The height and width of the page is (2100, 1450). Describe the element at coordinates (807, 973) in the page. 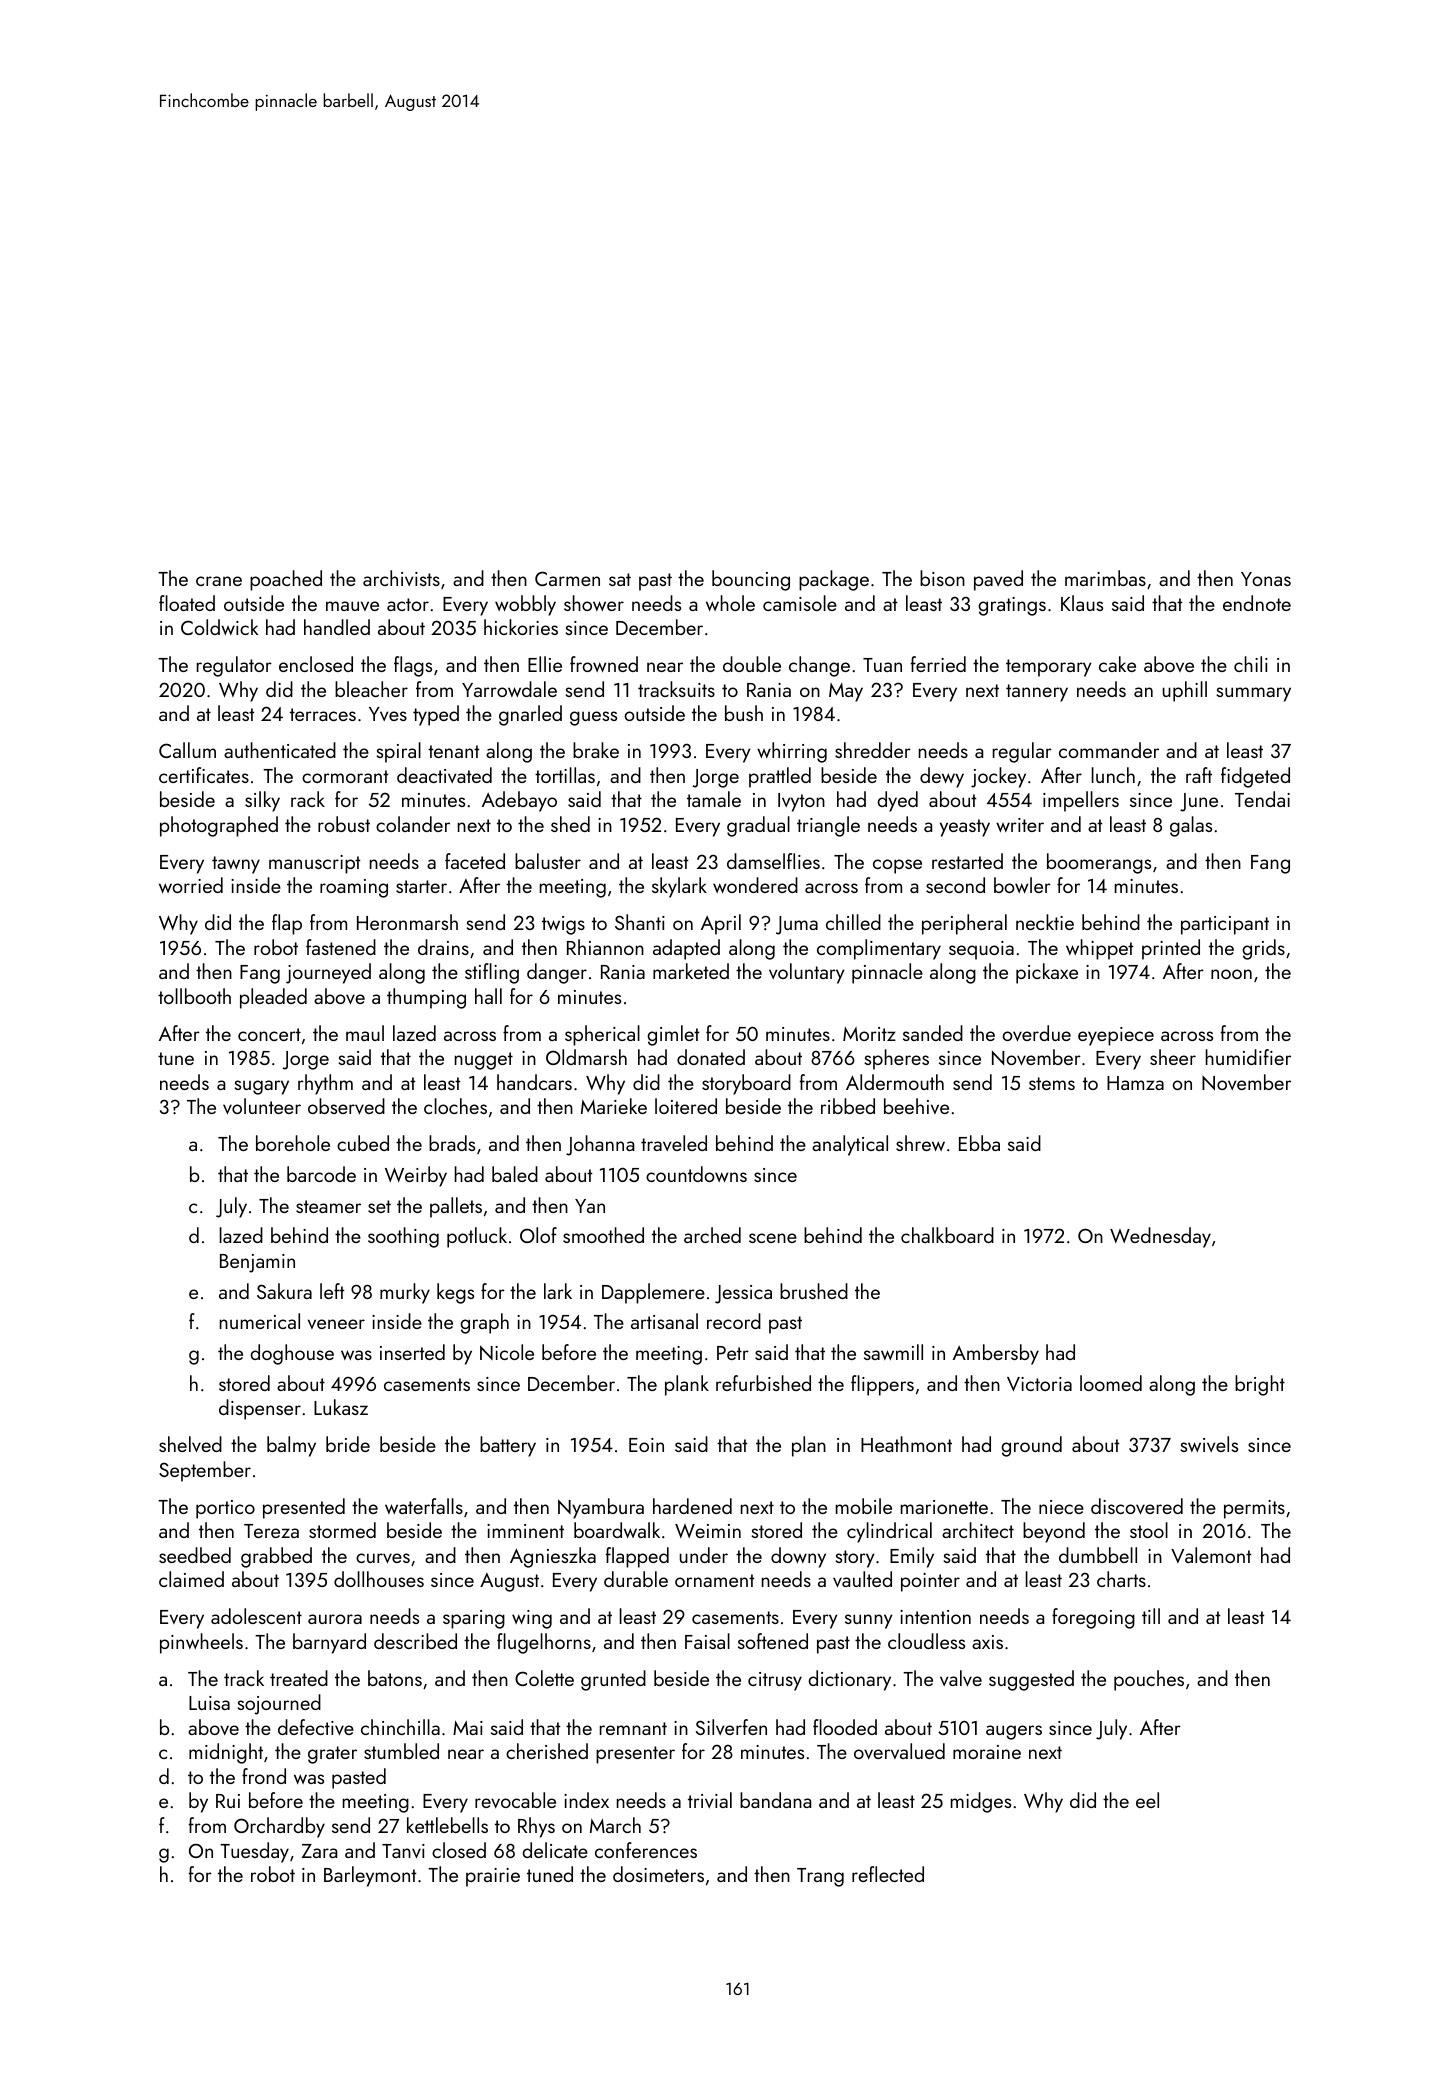

I see `voluntary` at that location.
